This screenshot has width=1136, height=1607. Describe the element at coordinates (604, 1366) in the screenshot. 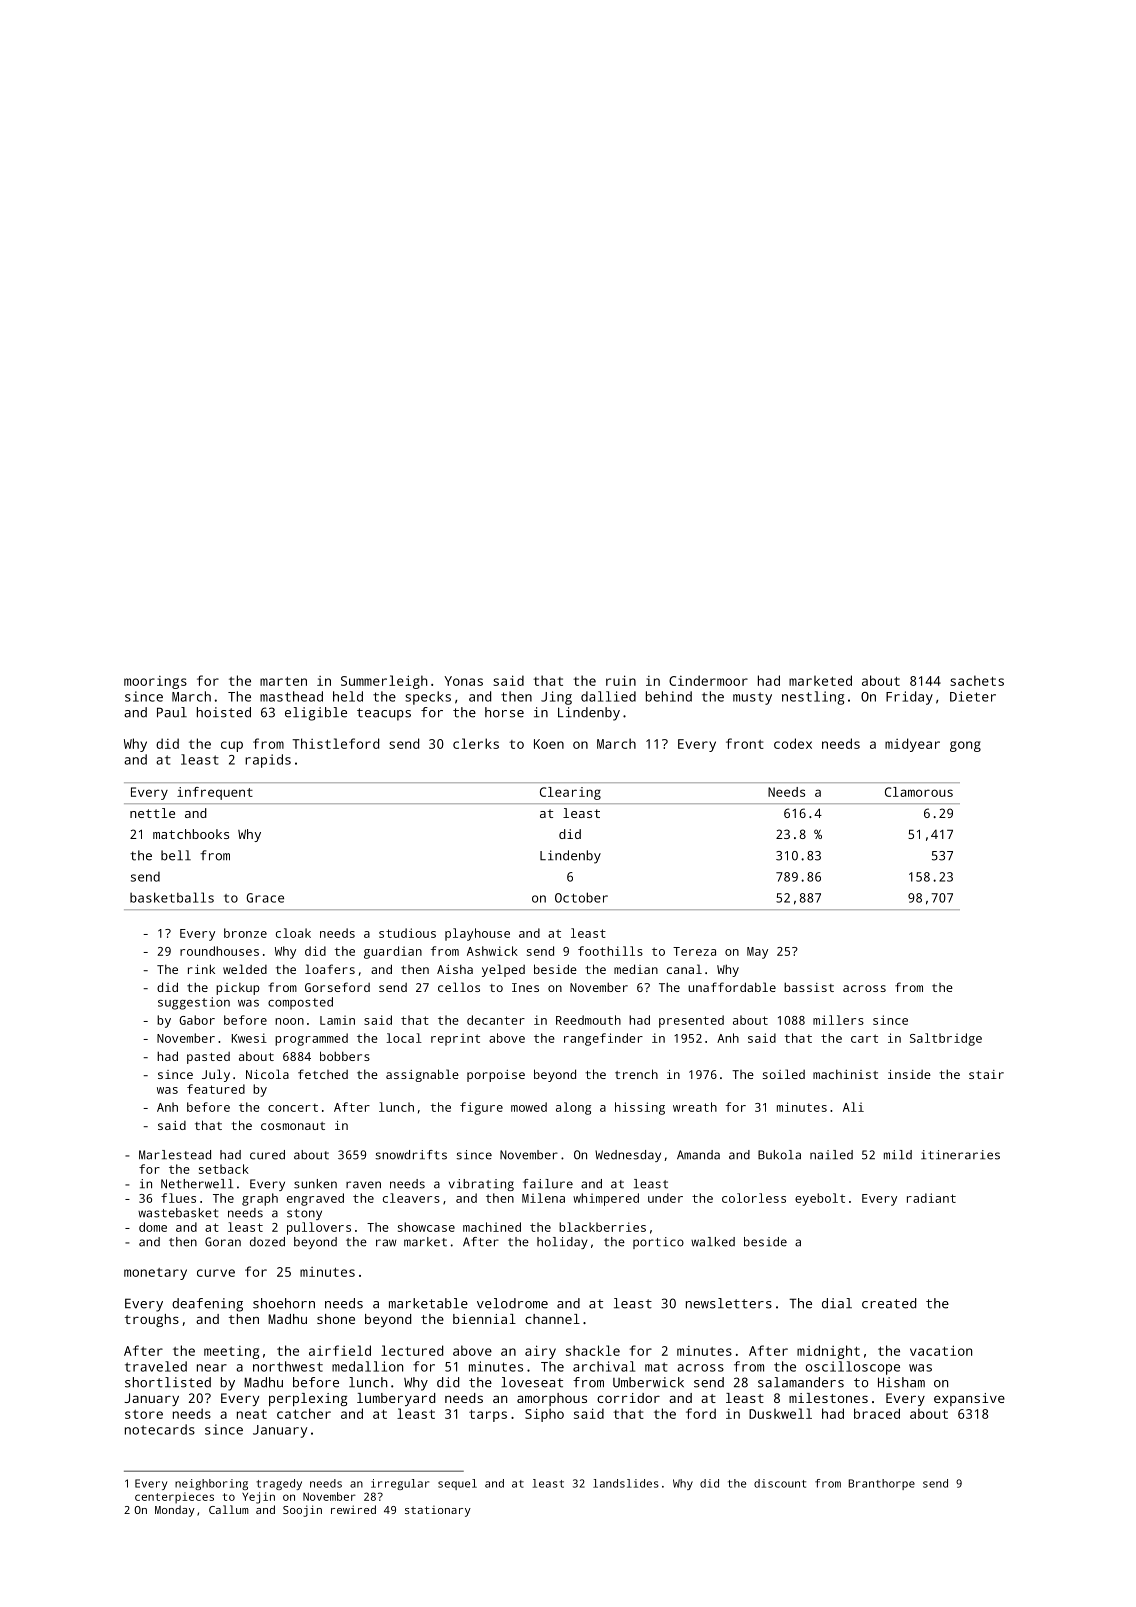

I see `archival` at that location.
